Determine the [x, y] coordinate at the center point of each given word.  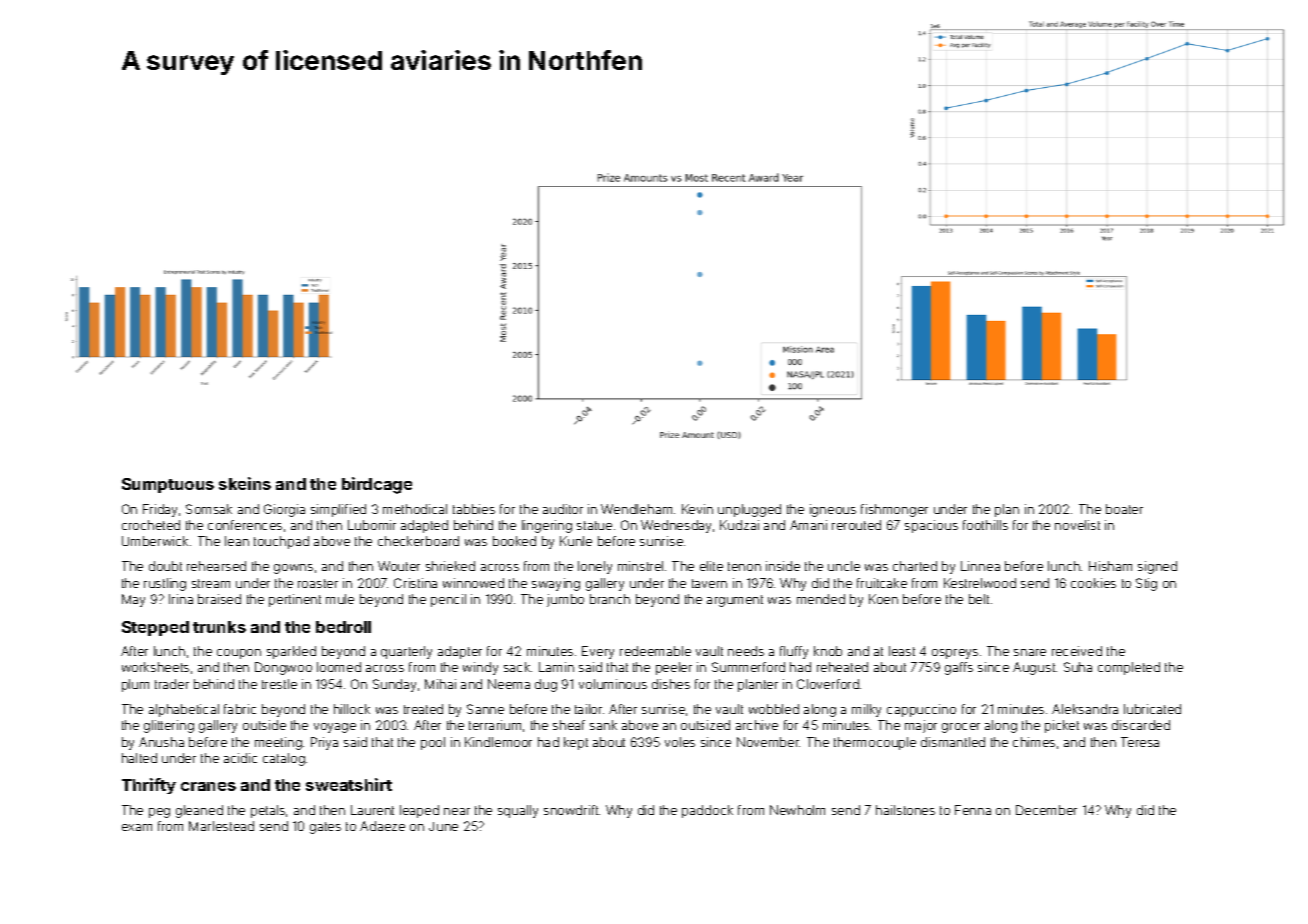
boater [1124, 509]
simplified [338, 510]
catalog [284, 759]
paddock [707, 811]
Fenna [973, 810]
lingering [547, 526]
